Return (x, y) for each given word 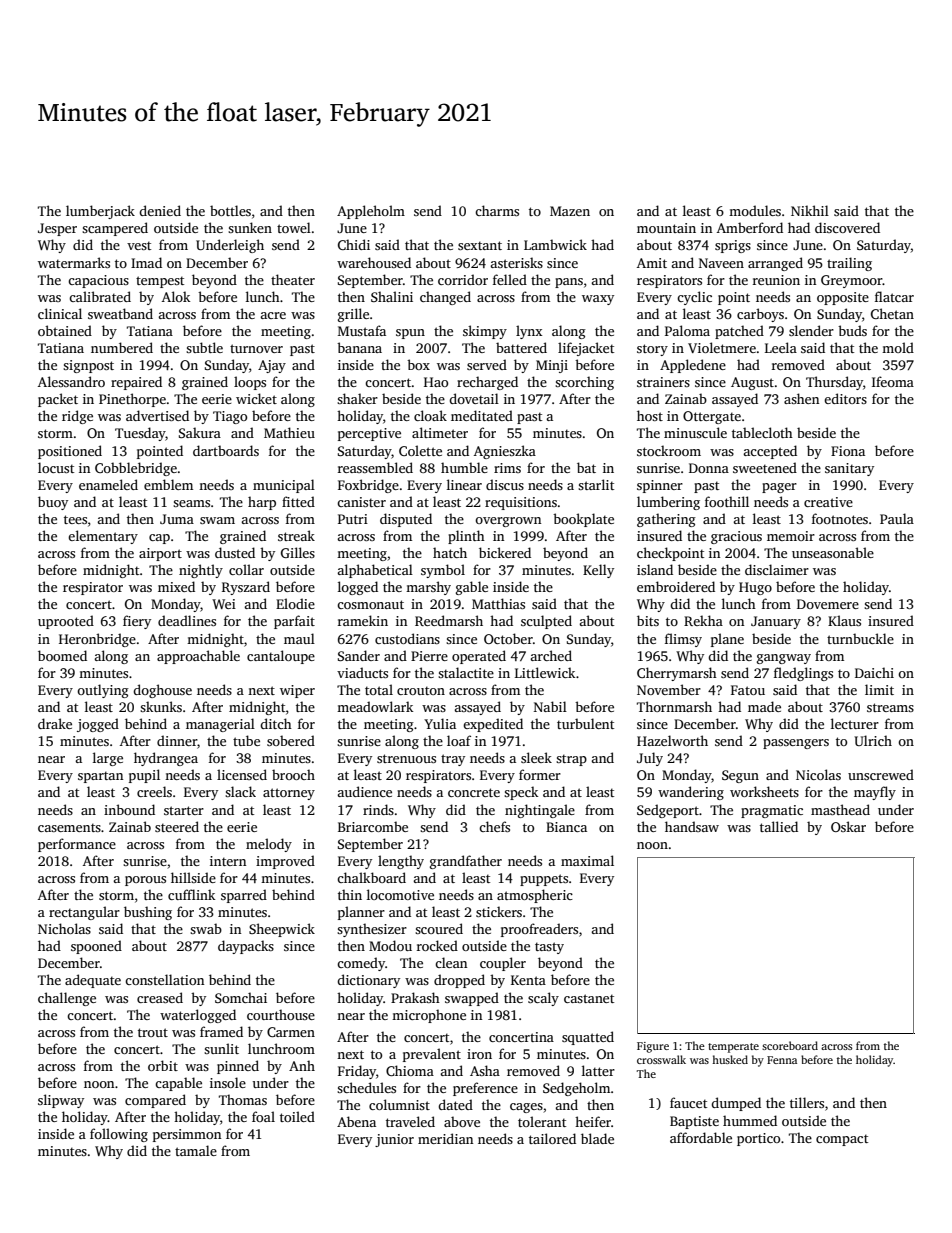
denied (160, 210)
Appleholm (371, 212)
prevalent (432, 1055)
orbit (163, 1065)
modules (755, 210)
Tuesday (140, 434)
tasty (549, 948)
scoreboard (790, 1045)
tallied (779, 826)
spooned (96, 947)
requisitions (521, 503)
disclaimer (777, 569)
